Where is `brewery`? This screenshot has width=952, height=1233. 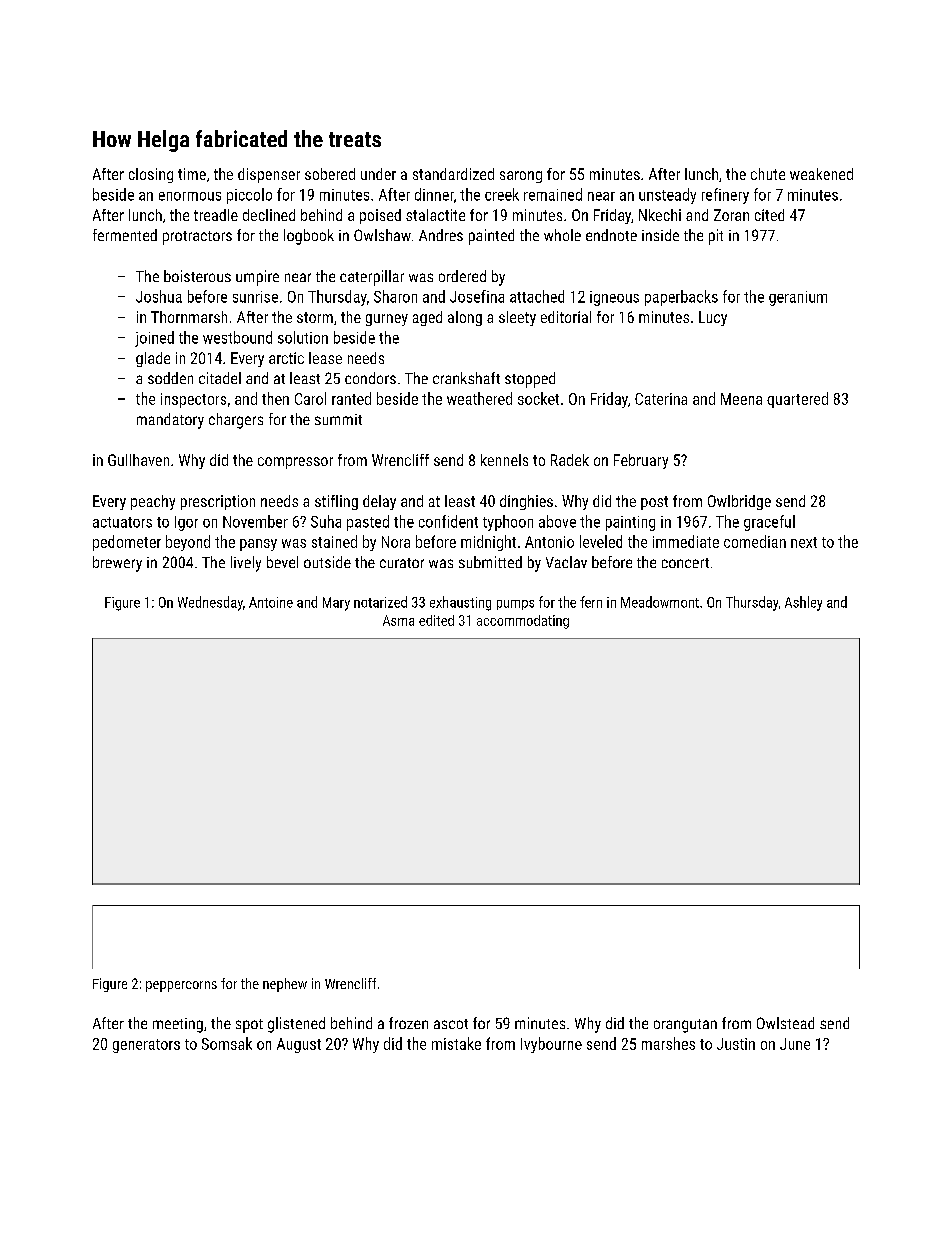
brewery is located at coordinates (117, 564).
